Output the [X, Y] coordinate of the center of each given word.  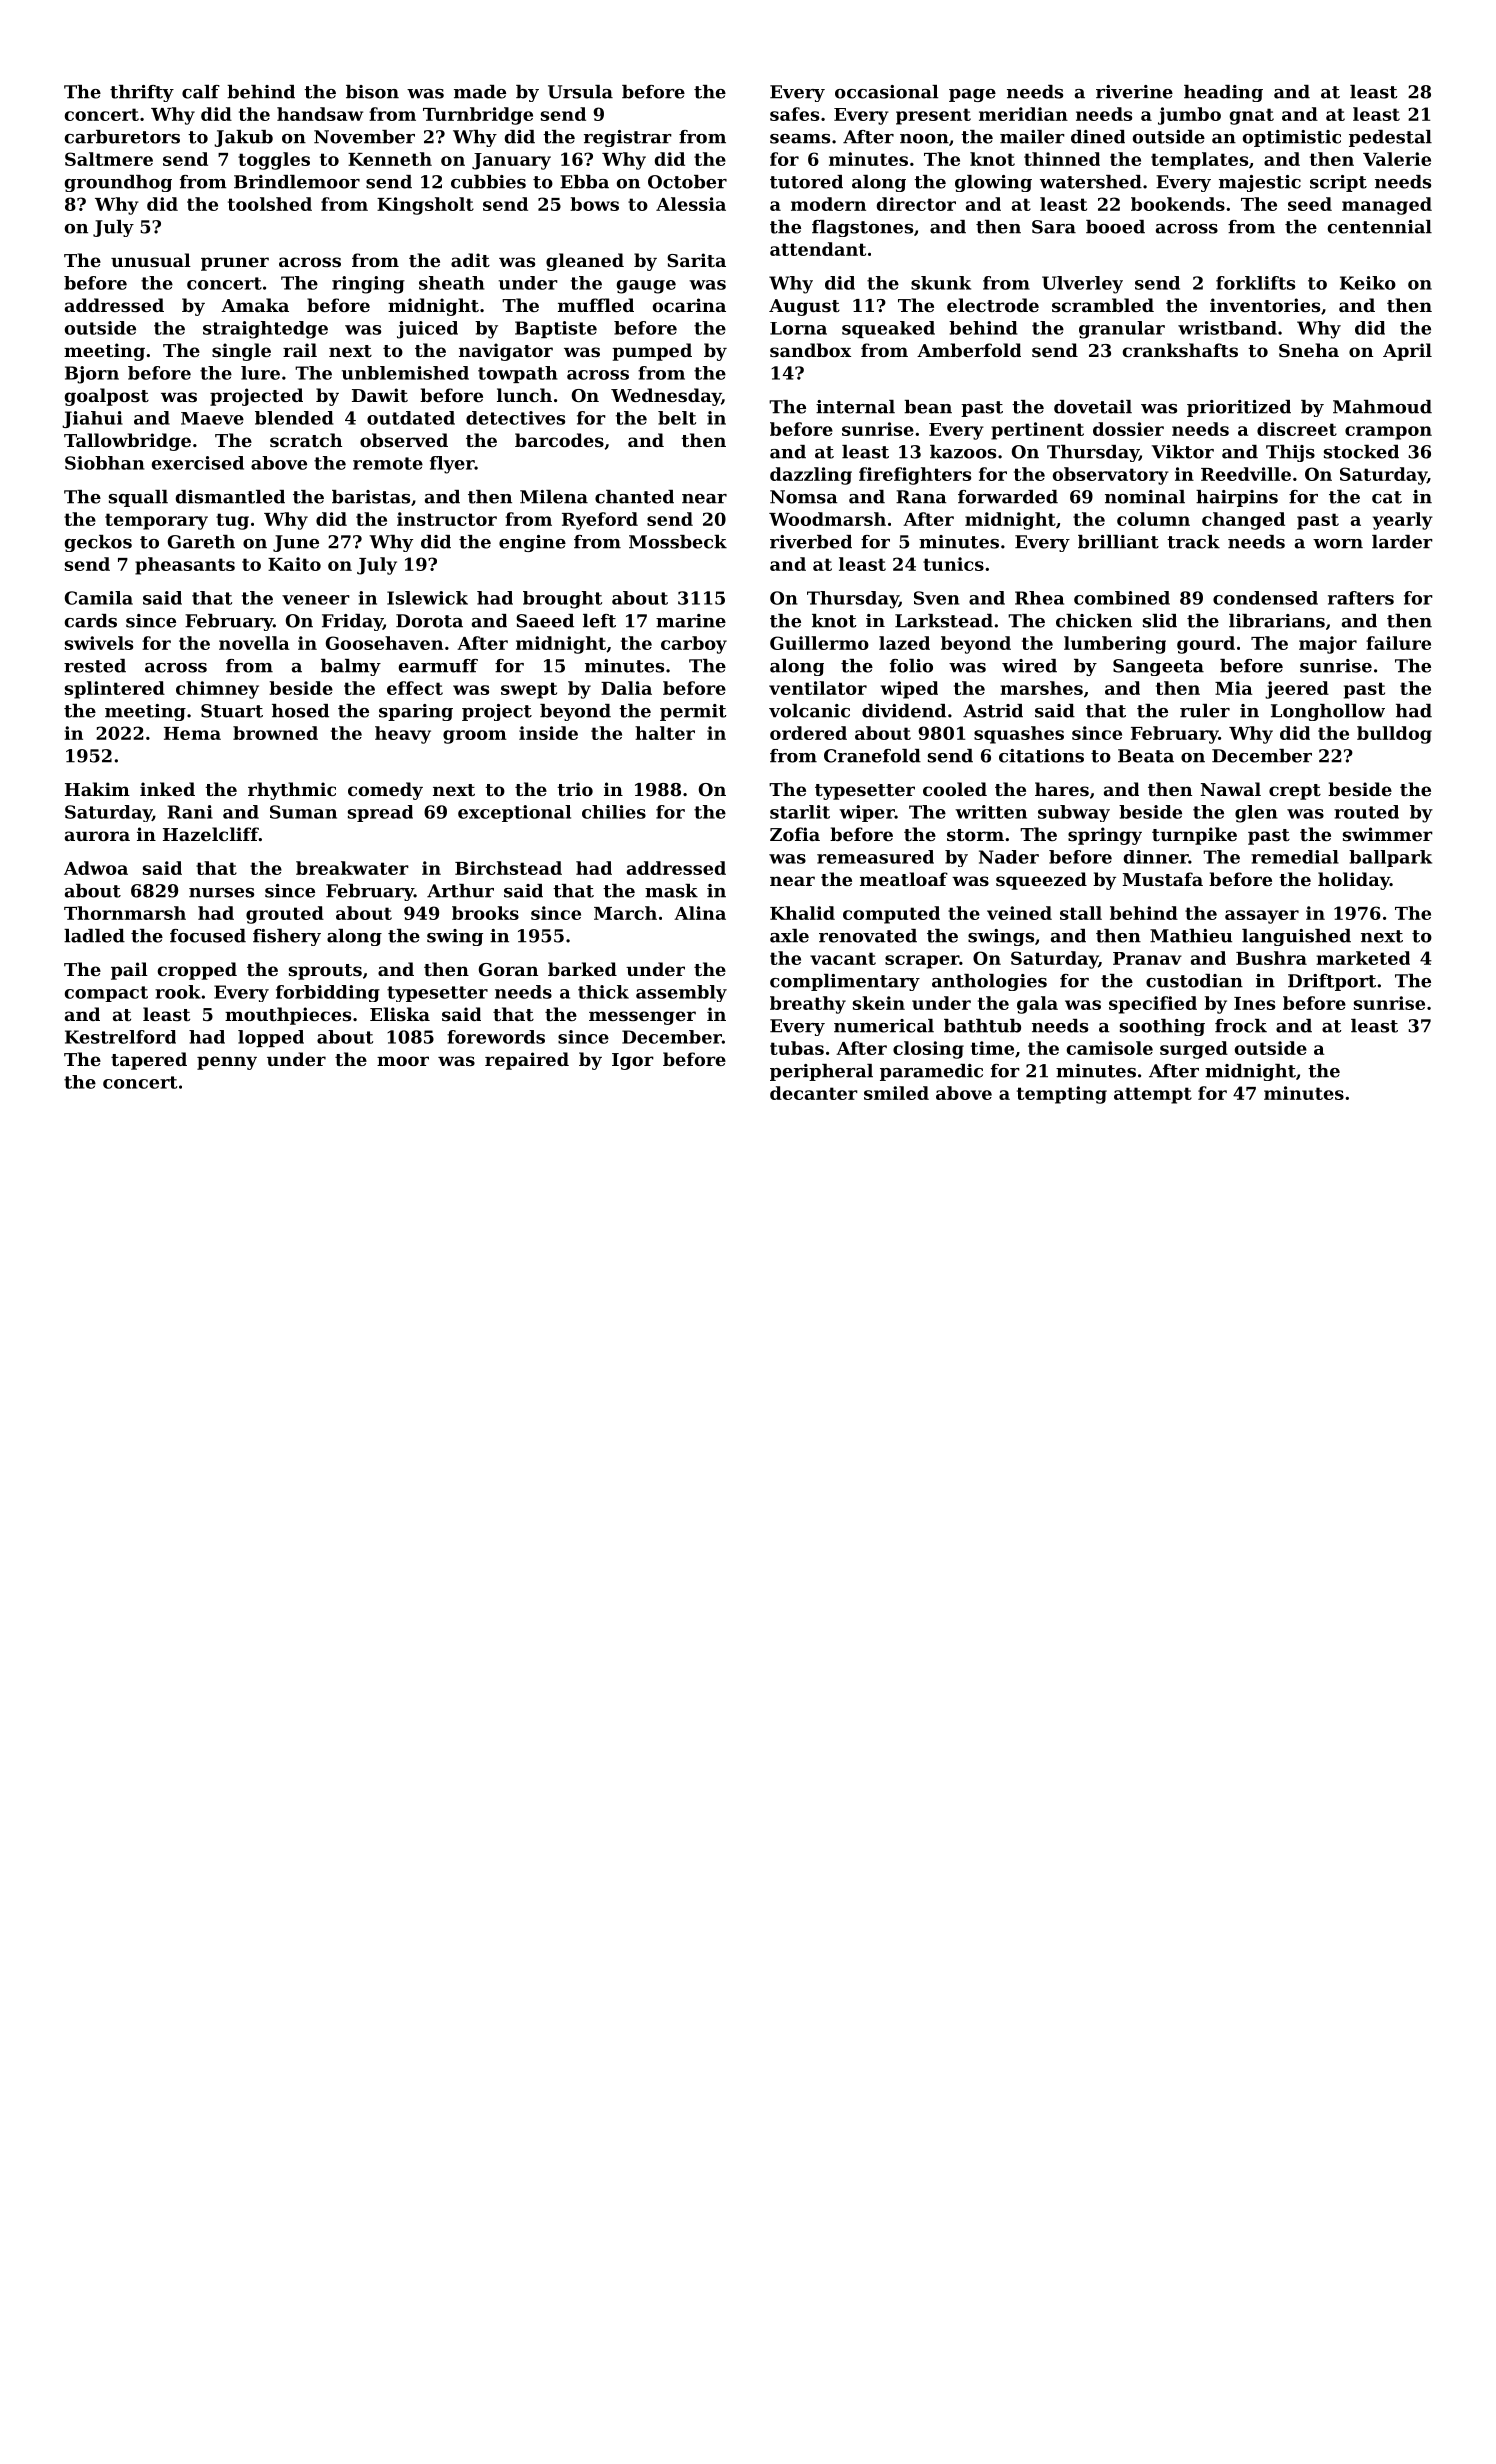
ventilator [818, 688]
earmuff [438, 666]
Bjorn [92, 375]
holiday [1354, 881]
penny [227, 1063]
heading [1223, 93]
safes [794, 114]
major [1328, 645]
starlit [800, 812]
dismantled [230, 497]
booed [1115, 227]
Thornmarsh [125, 913]
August [804, 307]
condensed [1265, 598]
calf [201, 92]
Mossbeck [678, 542]
